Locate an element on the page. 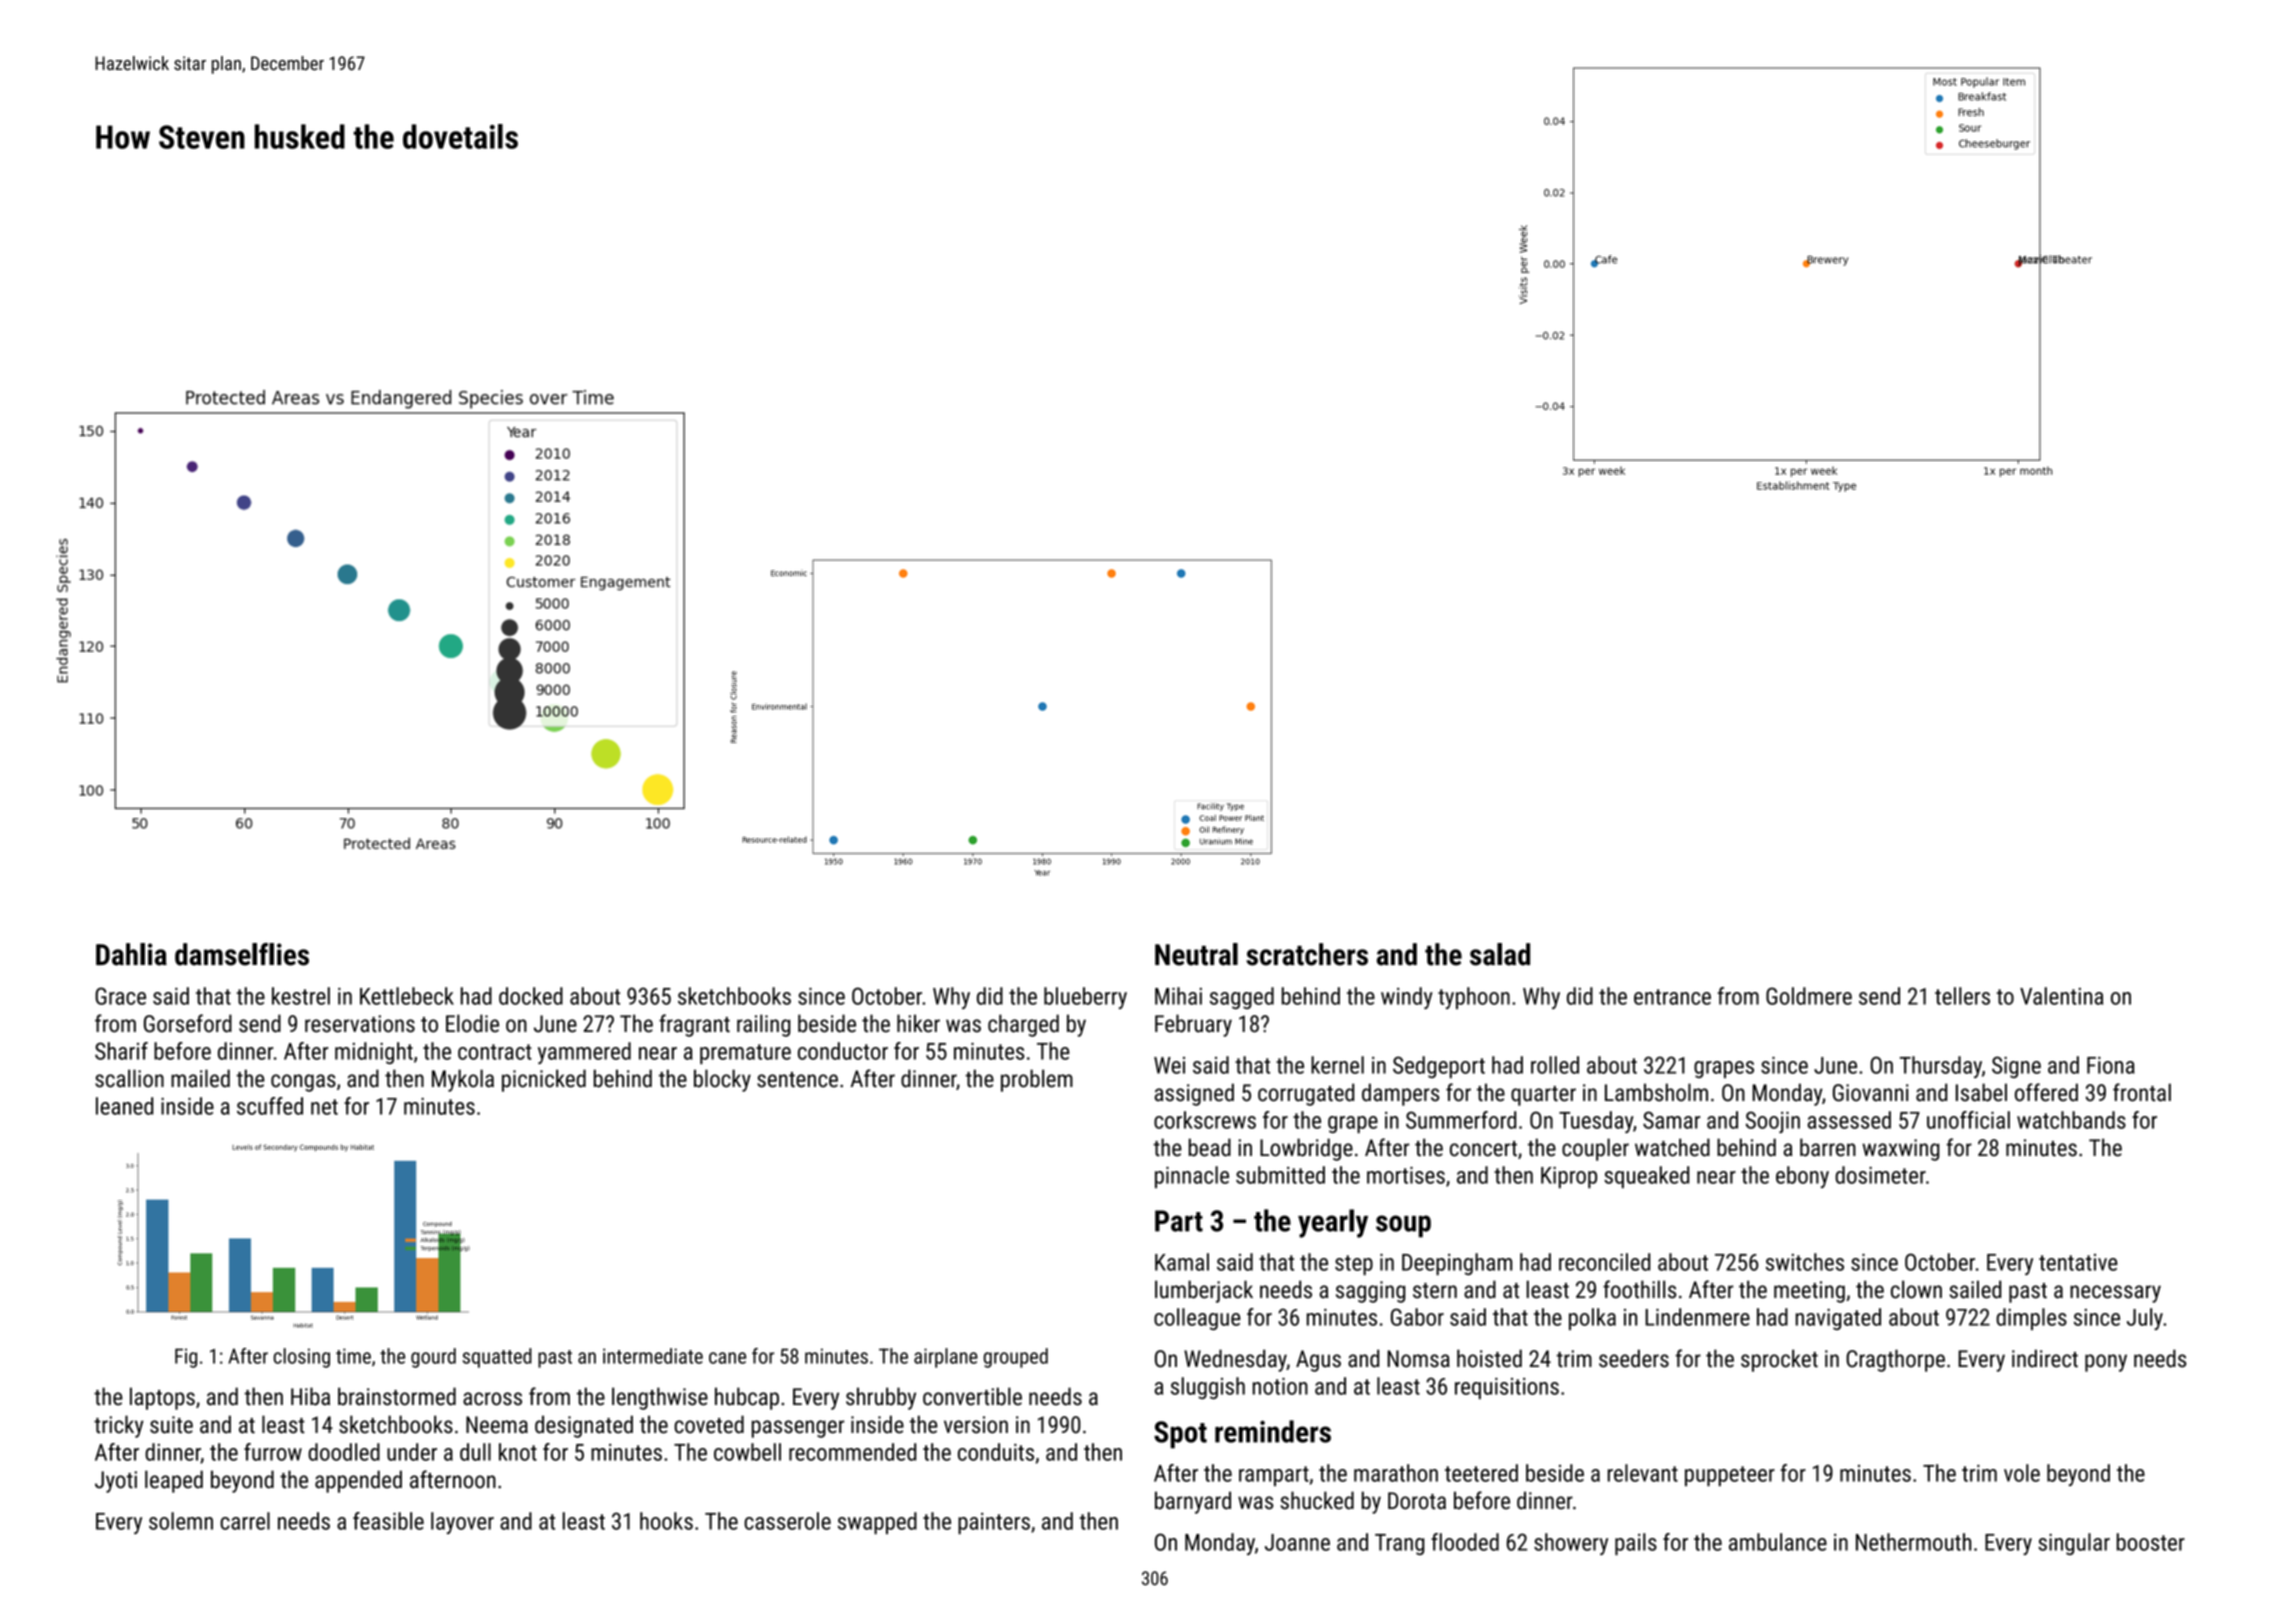 This image has height=1614, width=2282. salad is located at coordinates (1500, 954).
